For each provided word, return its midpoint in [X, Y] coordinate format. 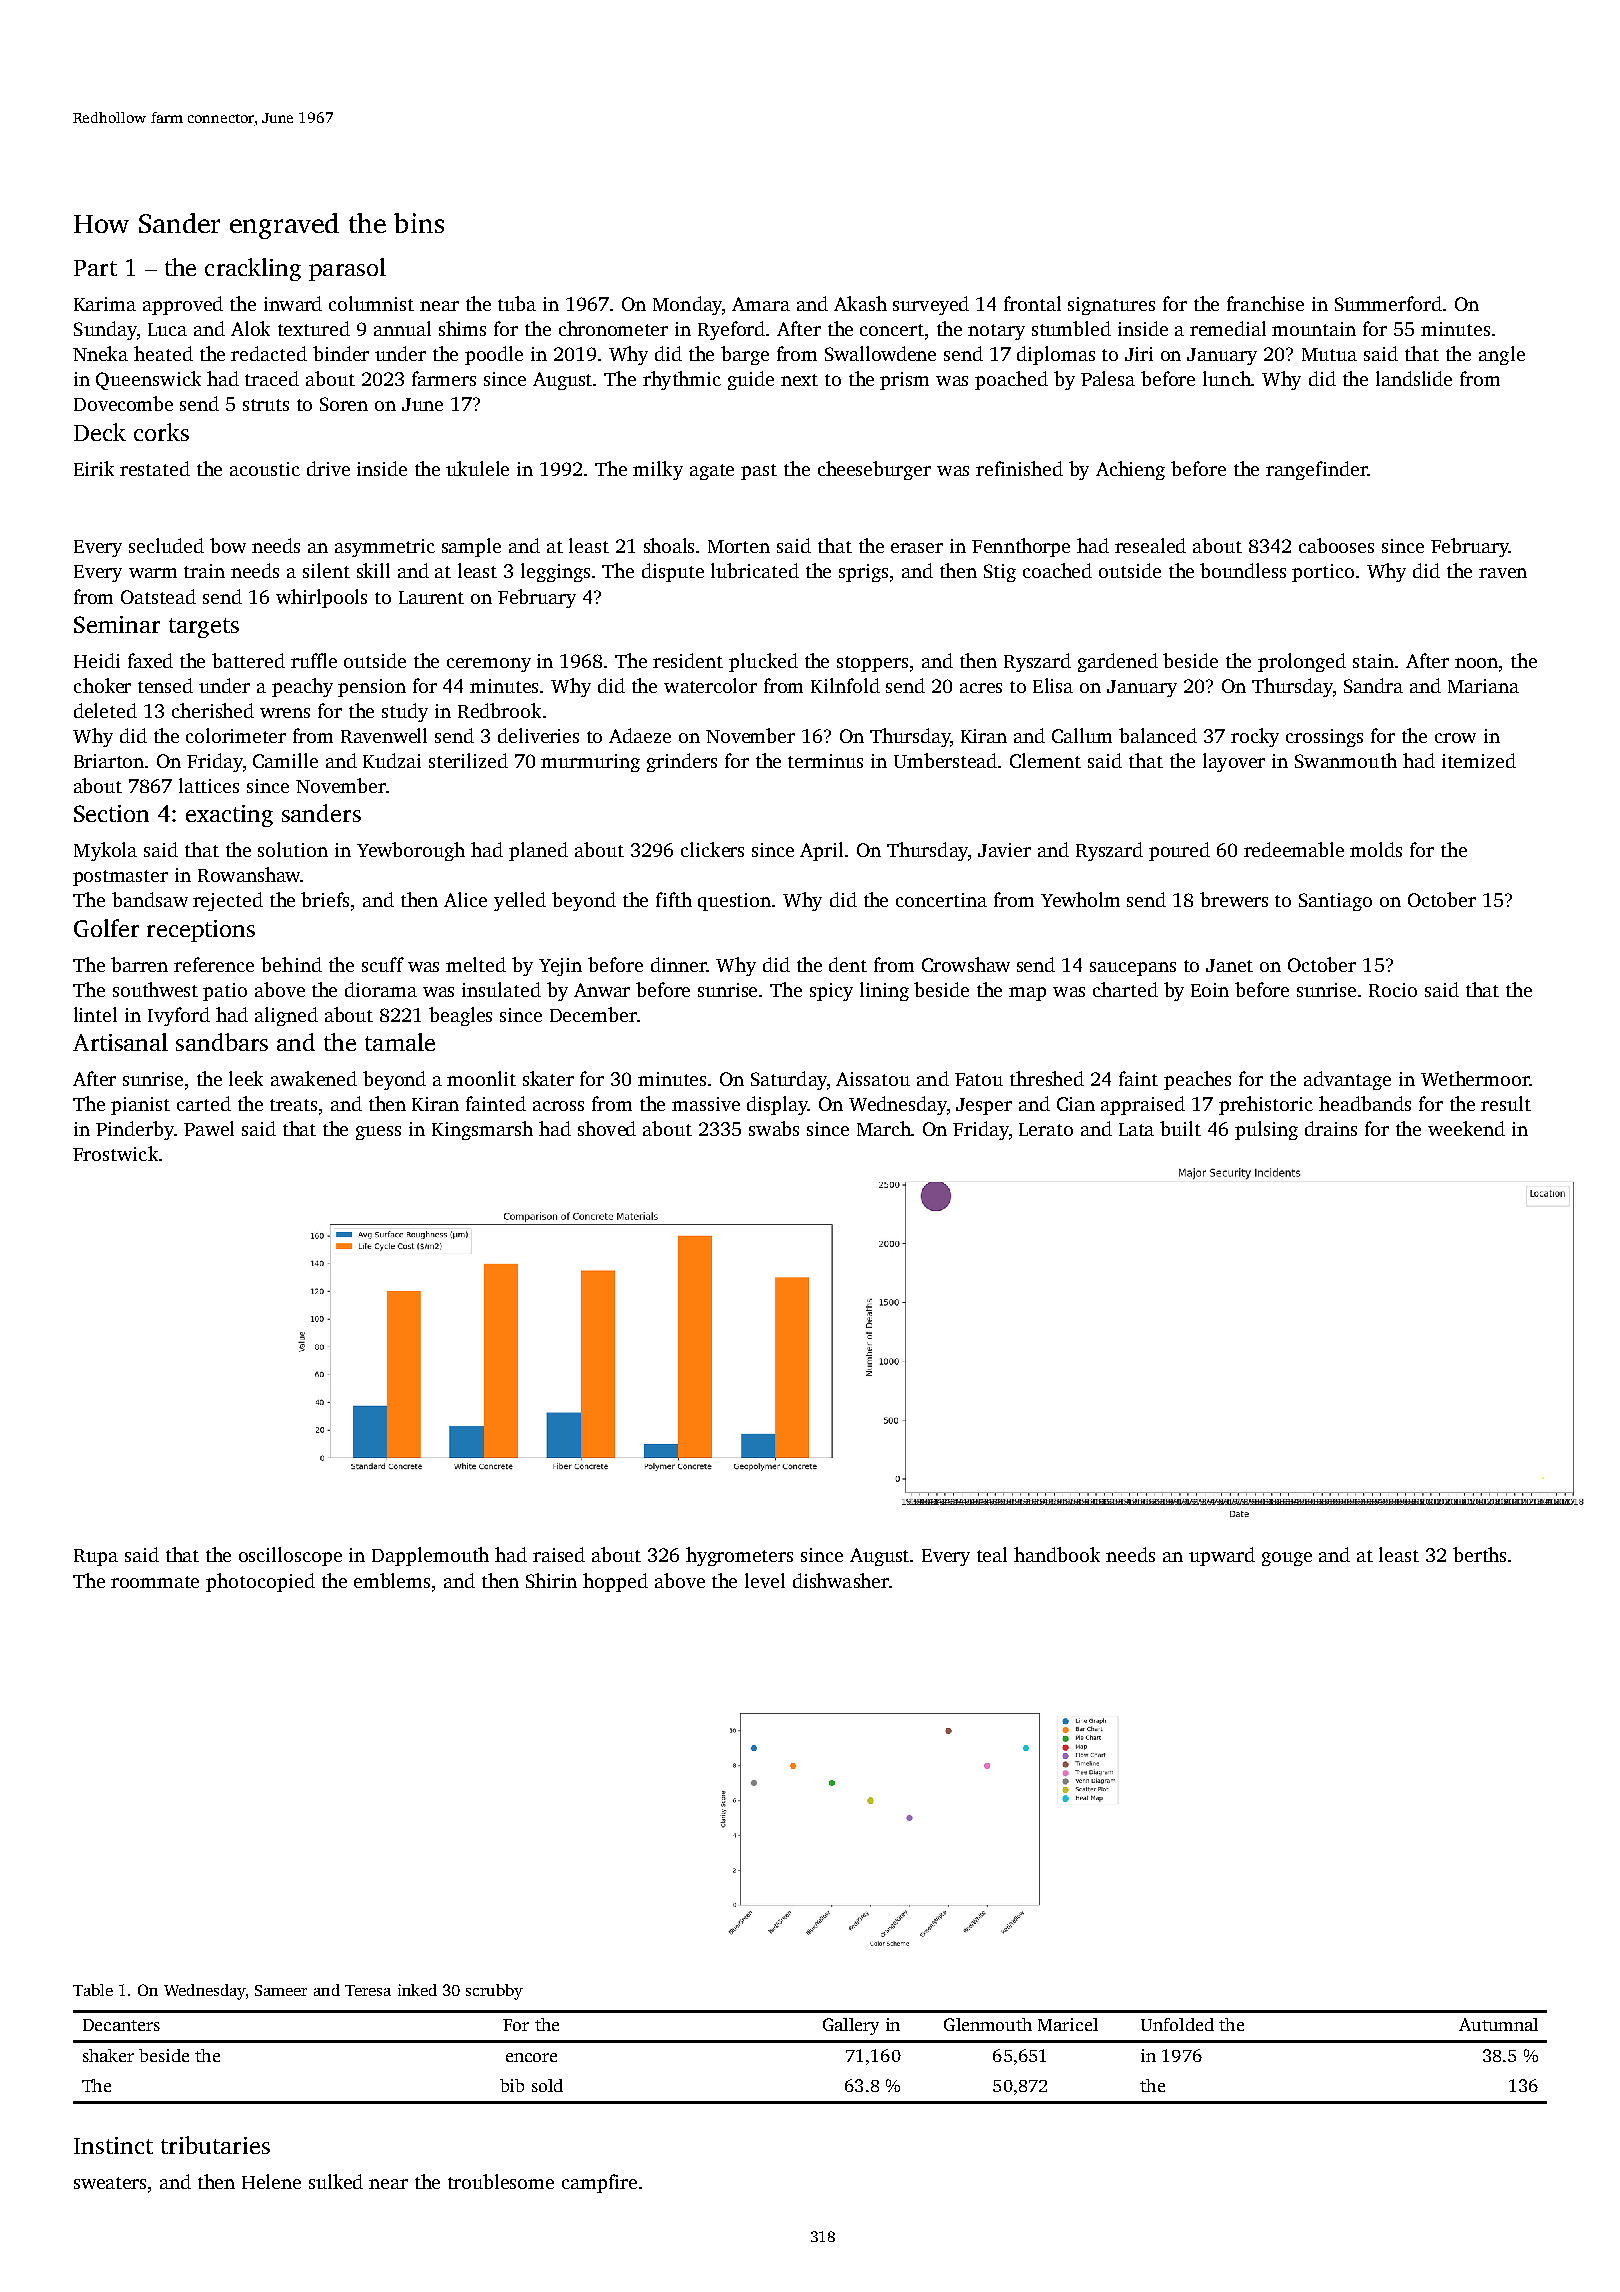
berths [1479, 1554]
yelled [520, 901]
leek [246, 1078]
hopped [615, 1582]
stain [1373, 661]
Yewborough [411, 851]
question [734, 902]
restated [155, 468]
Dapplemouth [430, 1556]
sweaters [110, 2183]
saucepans [1133, 969]
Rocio [1393, 990]
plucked [763, 662]
